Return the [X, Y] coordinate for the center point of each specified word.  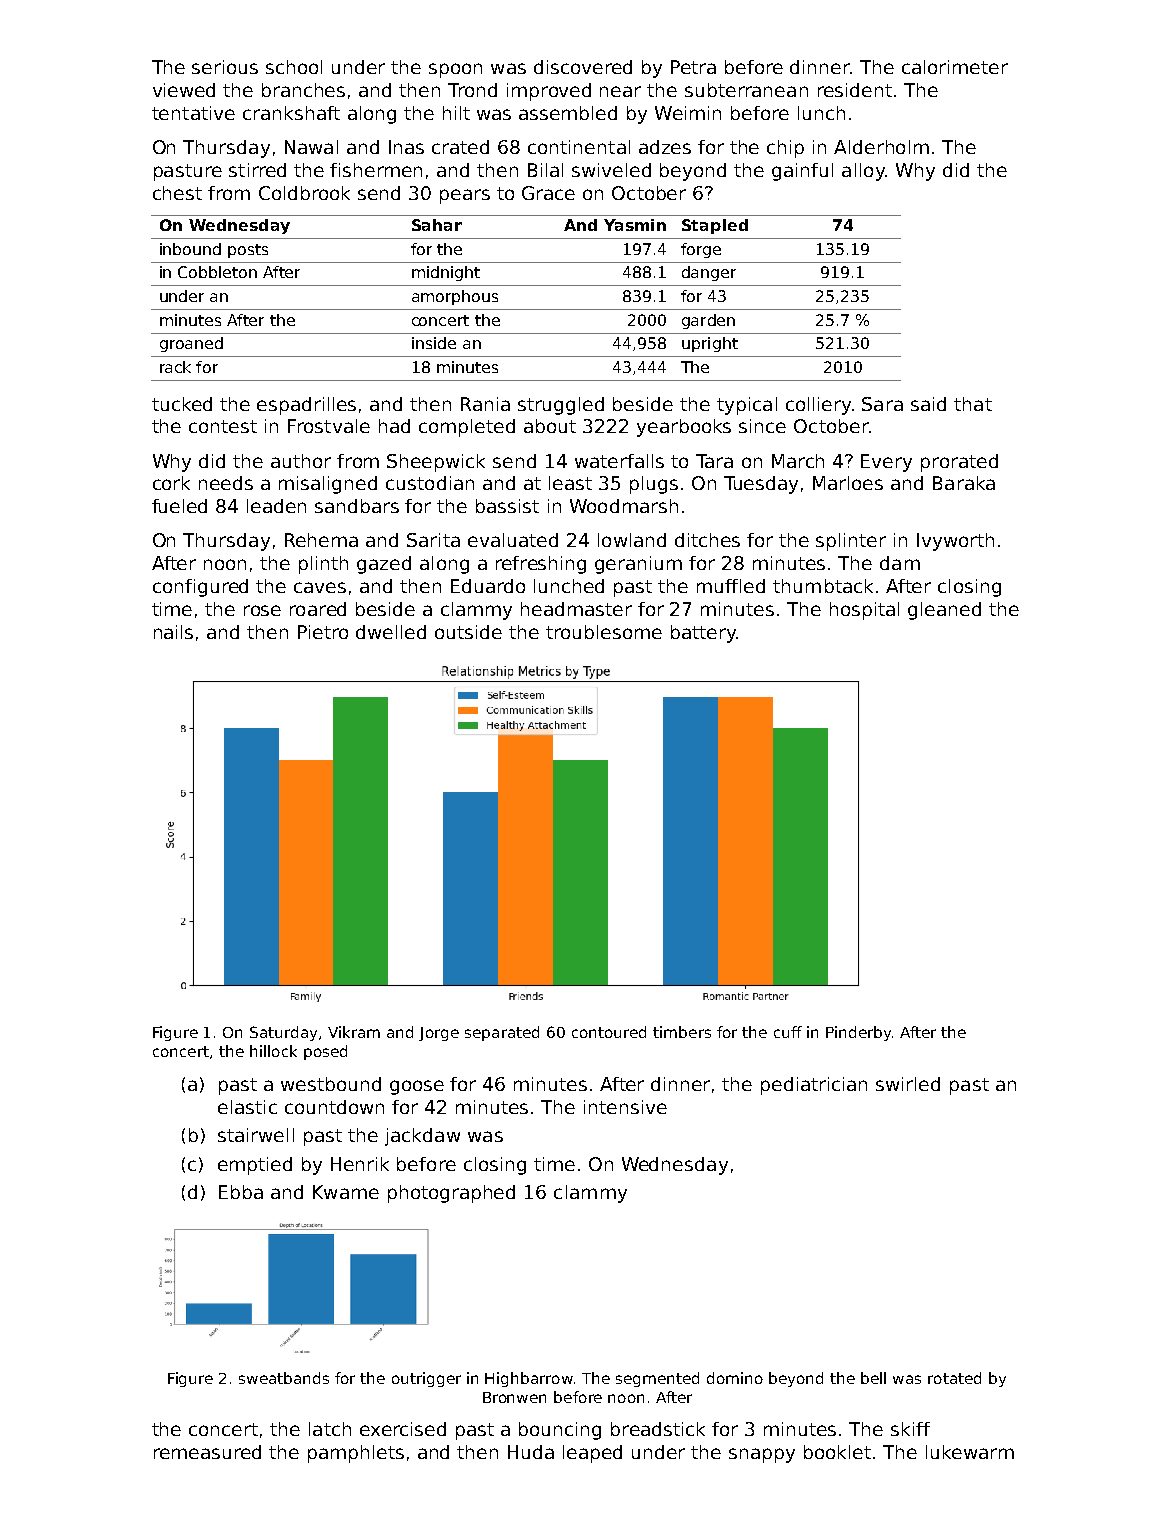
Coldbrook [304, 193]
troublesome [604, 632]
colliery [818, 406]
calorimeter [955, 67]
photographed [451, 1194]
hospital [864, 611]
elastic [247, 1107]
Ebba [241, 1192]
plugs [654, 485]
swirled [908, 1084]
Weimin [688, 113]
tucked [182, 404]
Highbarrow [529, 1379]
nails [173, 632]
